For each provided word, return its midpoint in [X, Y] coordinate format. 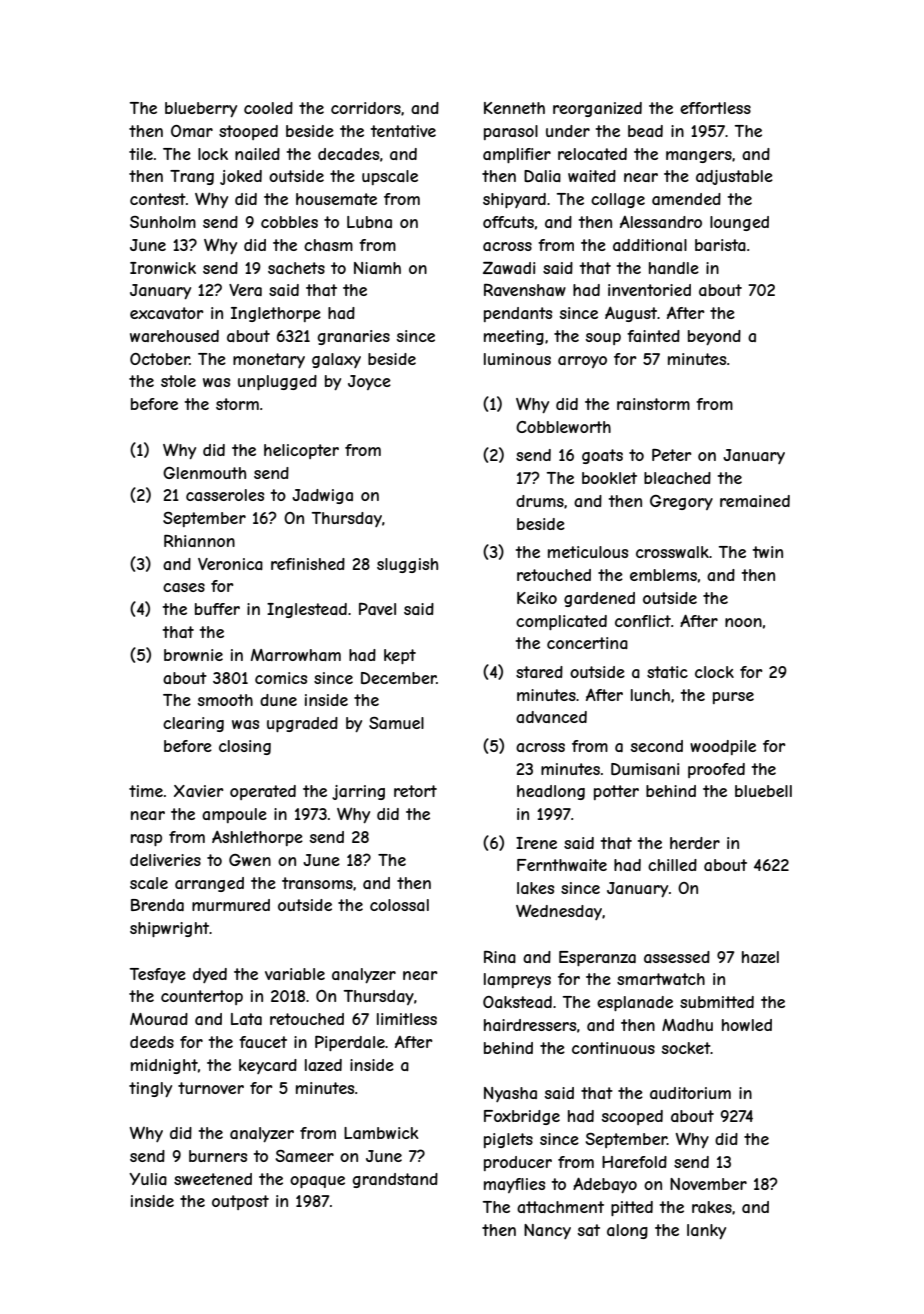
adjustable [734, 177]
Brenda [157, 905]
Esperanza [597, 958]
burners [218, 1156]
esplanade [635, 1003]
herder [695, 843]
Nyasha [510, 1094]
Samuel [396, 723]
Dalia [542, 176]
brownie [193, 655]
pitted [632, 1208]
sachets [296, 268]
